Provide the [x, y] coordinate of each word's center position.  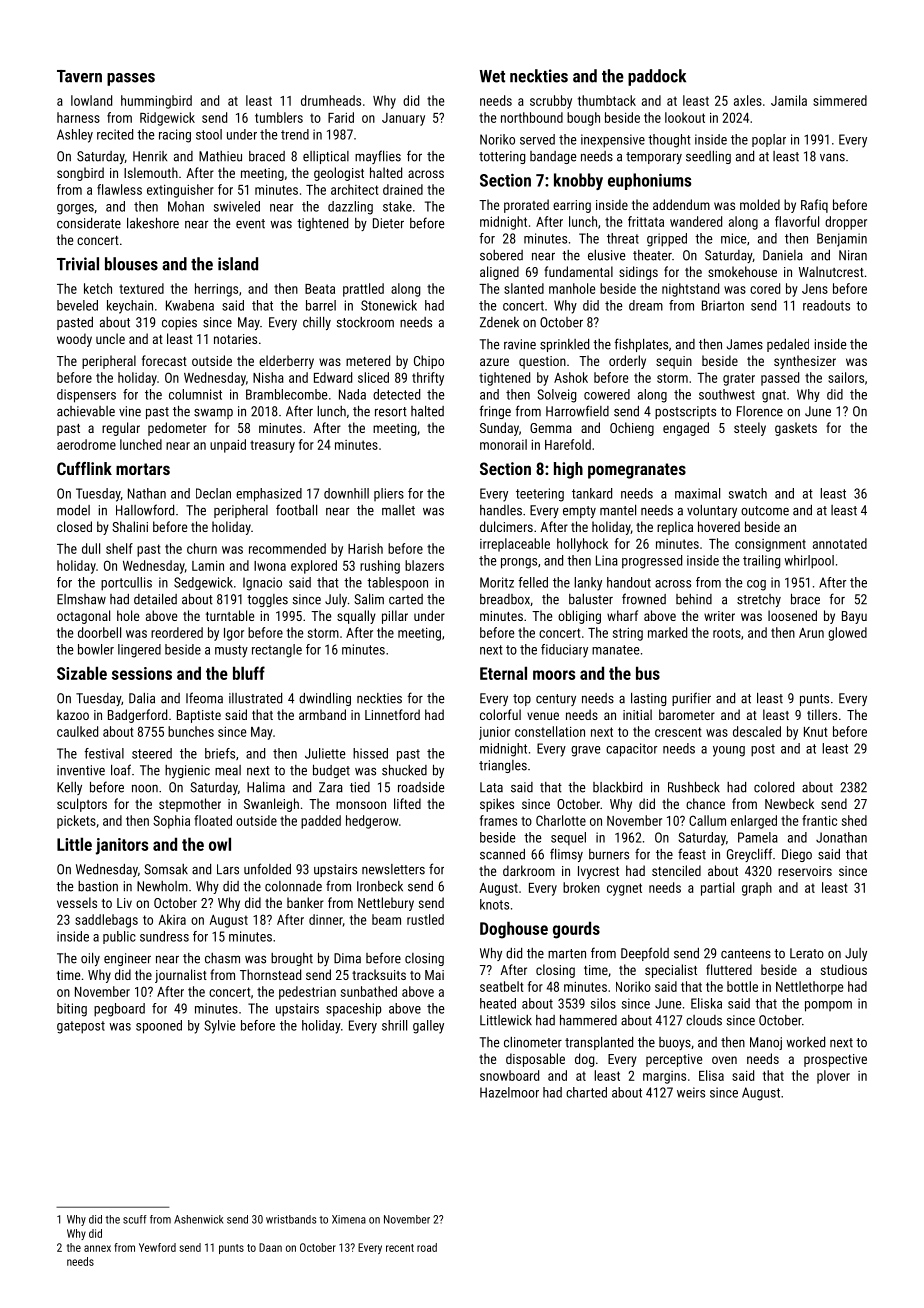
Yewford [157, 1247]
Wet [492, 76]
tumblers [279, 117]
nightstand [690, 290]
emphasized [269, 495]
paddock [657, 77]
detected [396, 394]
